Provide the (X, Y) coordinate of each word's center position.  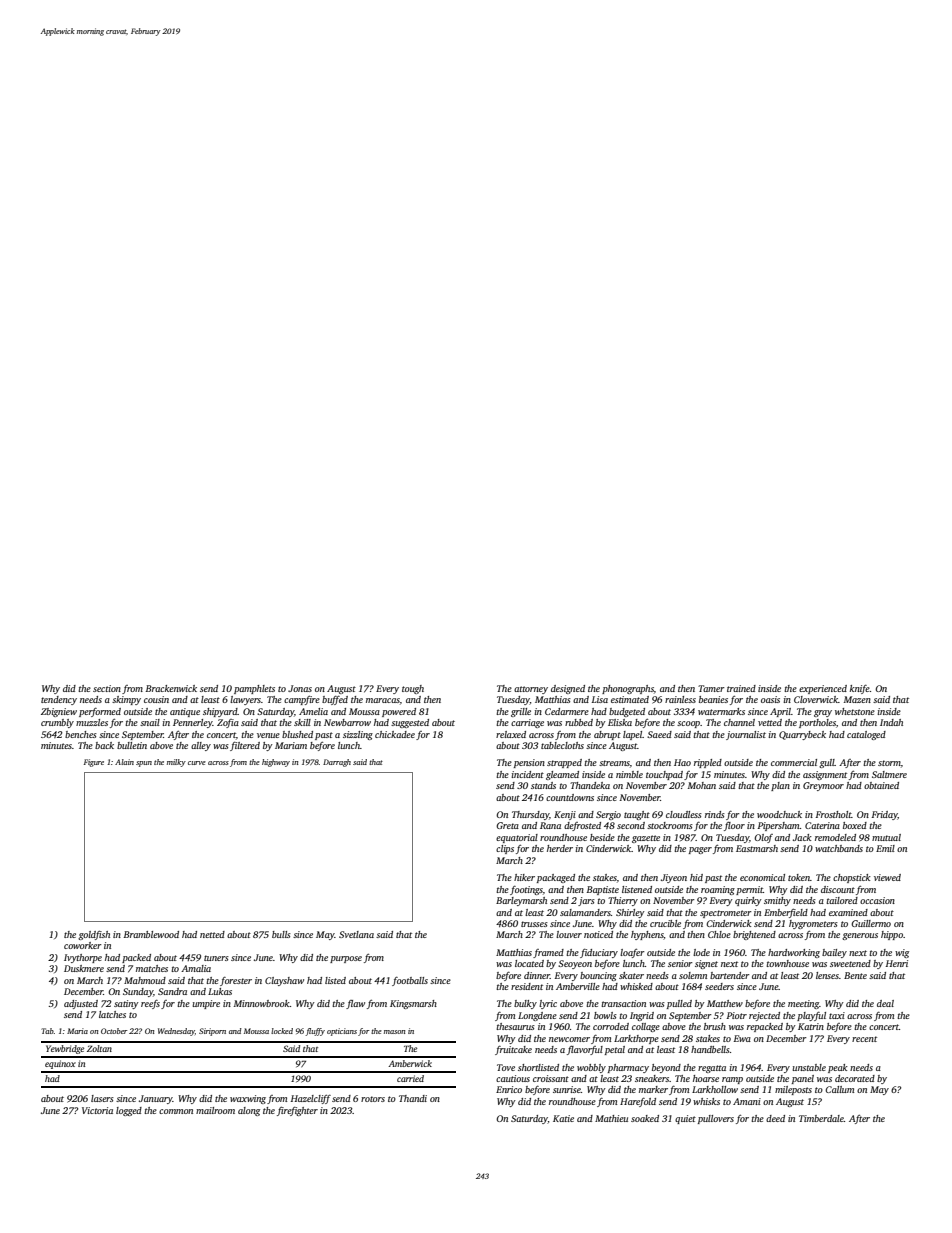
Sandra (172, 991)
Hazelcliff (311, 1099)
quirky (748, 901)
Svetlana (356, 934)
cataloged (866, 735)
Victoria (97, 1110)
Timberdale (821, 1118)
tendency (59, 700)
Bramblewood (151, 934)
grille (521, 712)
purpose (346, 959)
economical (762, 877)
